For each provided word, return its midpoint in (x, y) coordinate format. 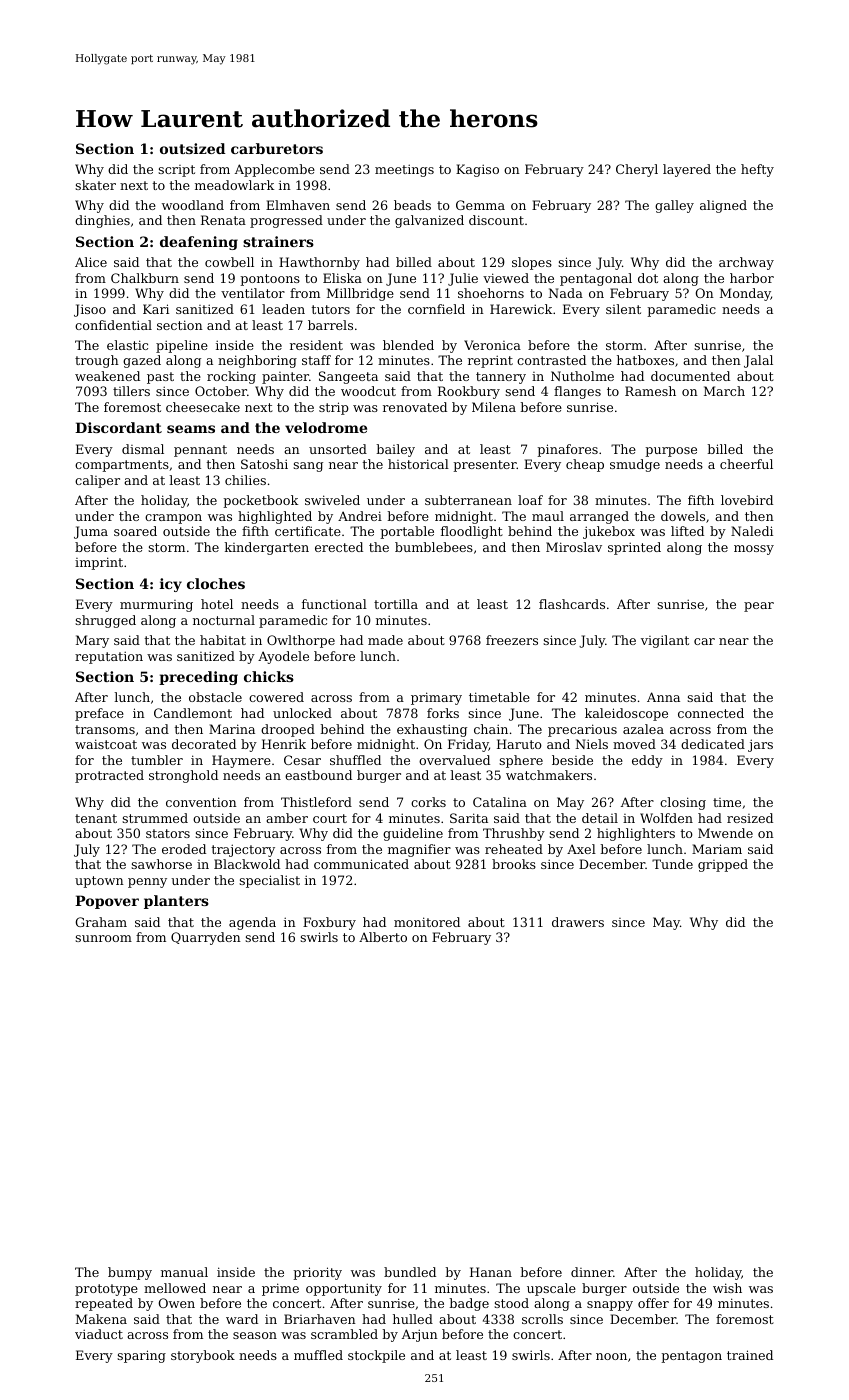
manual (184, 1272)
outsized (193, 148)
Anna (663, 697)
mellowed (175, 1288)
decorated (204, 744)
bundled (410, 1272)
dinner (592, 1272)
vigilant (665, 641)
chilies (245, 480)
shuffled (355, 760)
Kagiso (477, 170)
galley (674, 206)
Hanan (491, 1272)
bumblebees (434, 547)
